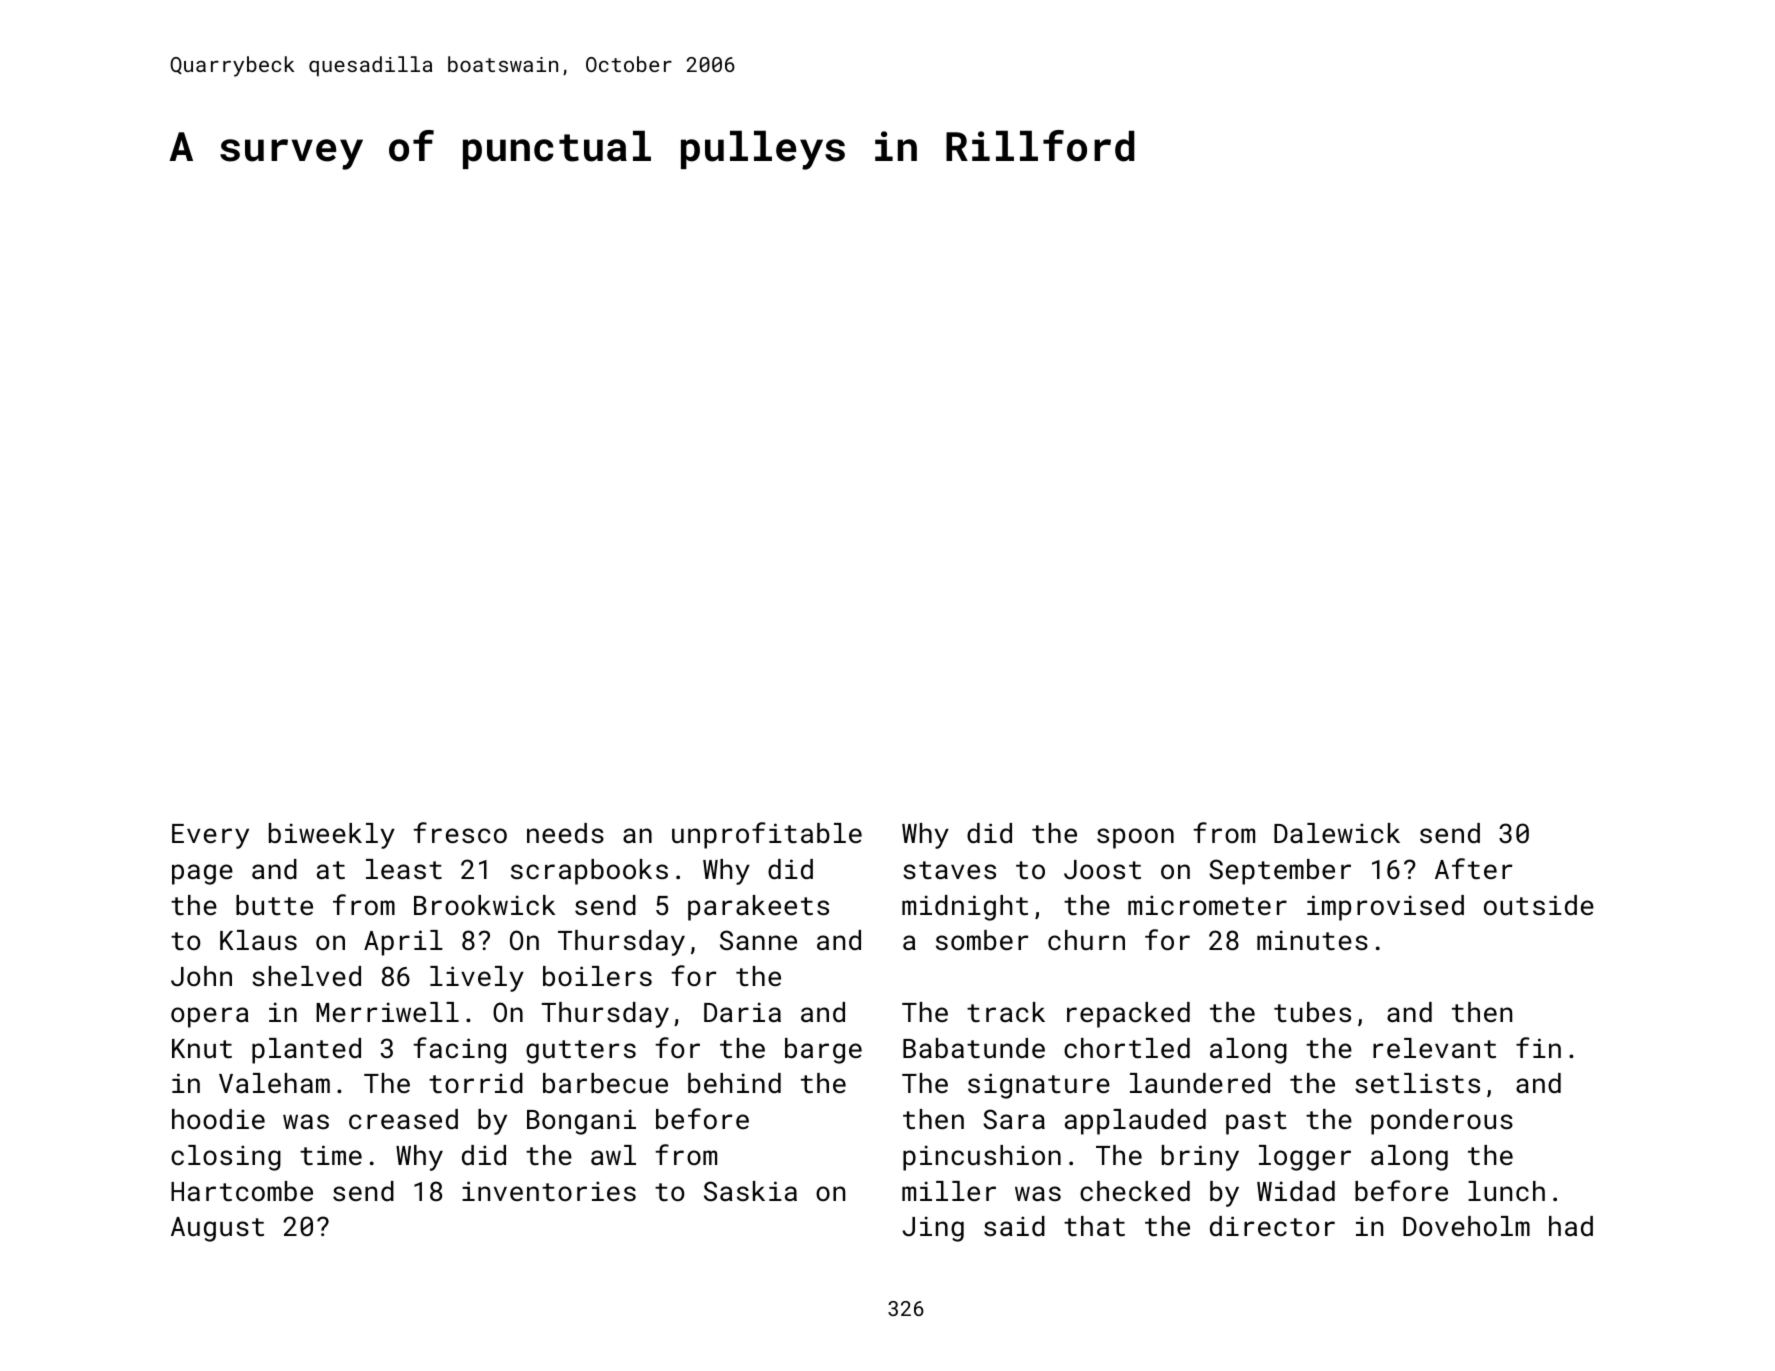 The width and height of the screenshot is (1775, 1371). What do you see at coordinates (1538, 1047) in the screenshot?
I see `fin` at bounding box center [1538, 1047].
